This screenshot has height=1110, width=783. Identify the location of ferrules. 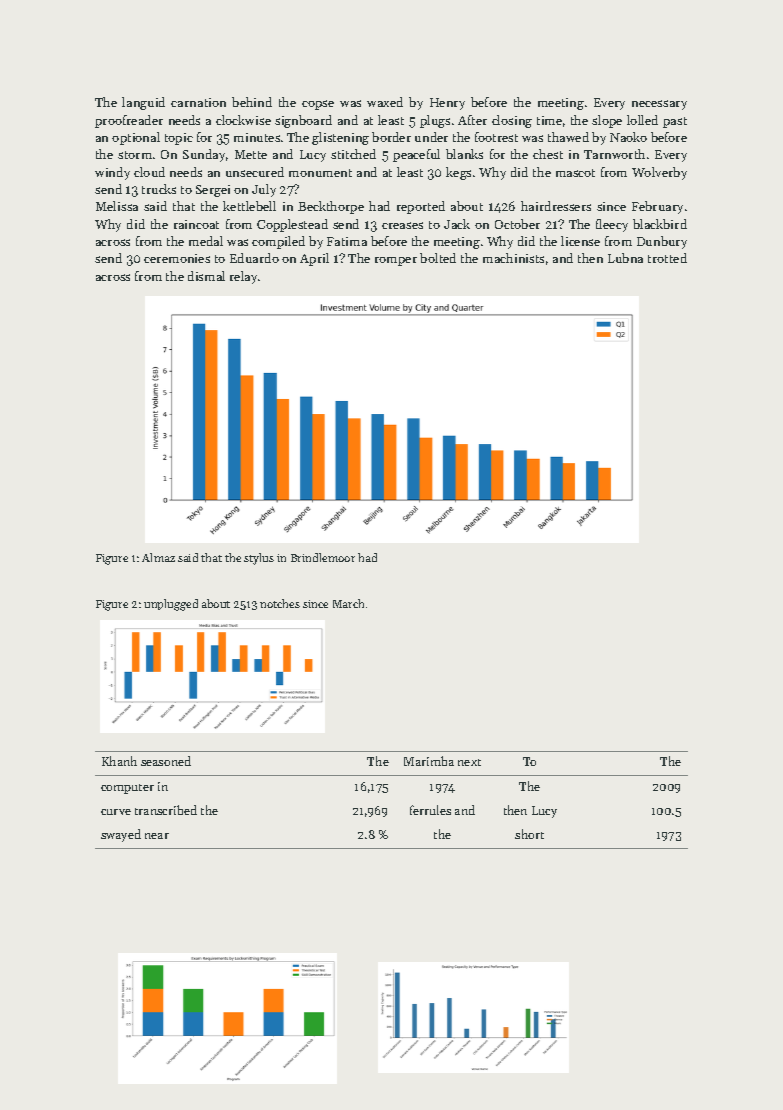
(430, 810).
